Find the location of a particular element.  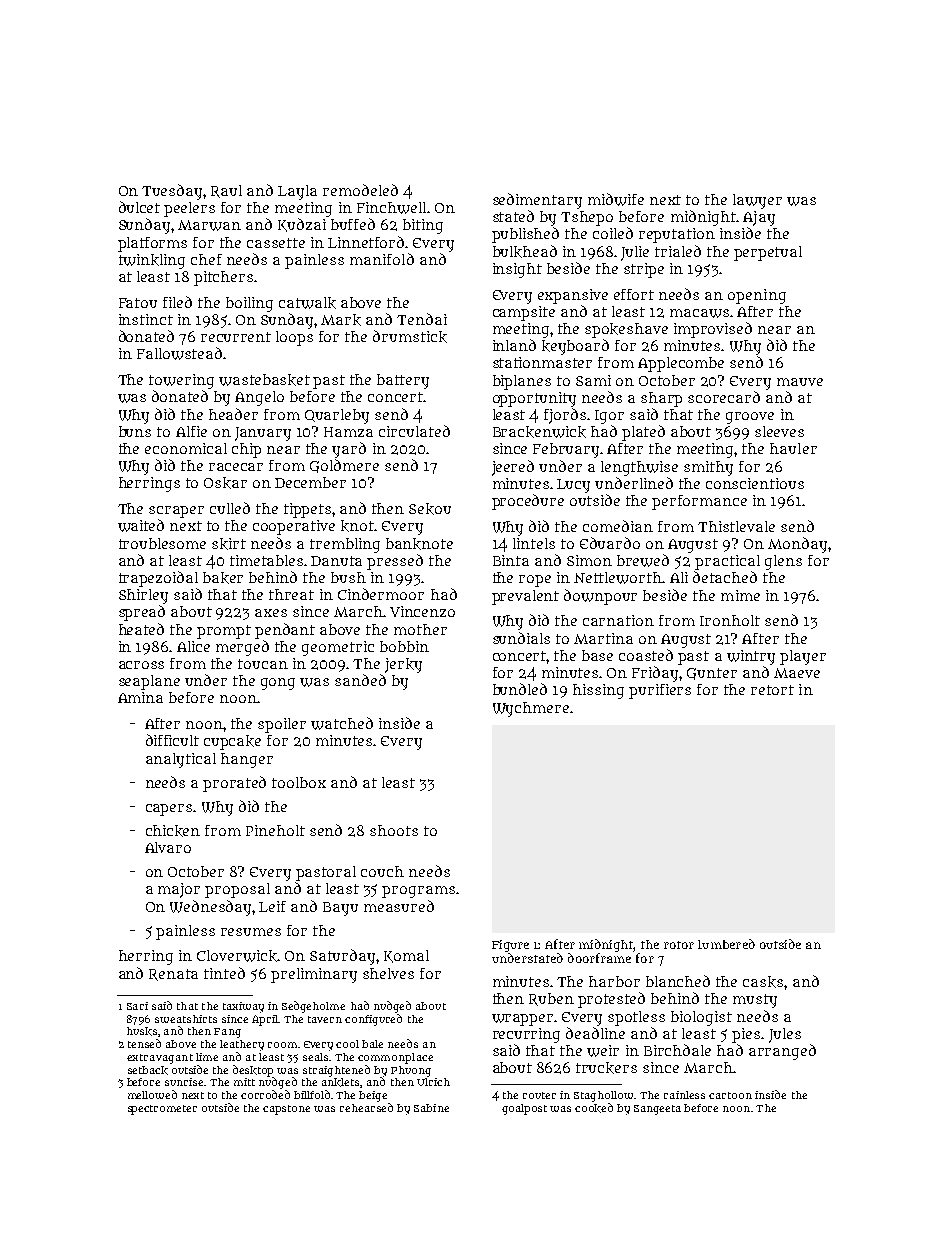

opening is located at coordinates (757, 296).
